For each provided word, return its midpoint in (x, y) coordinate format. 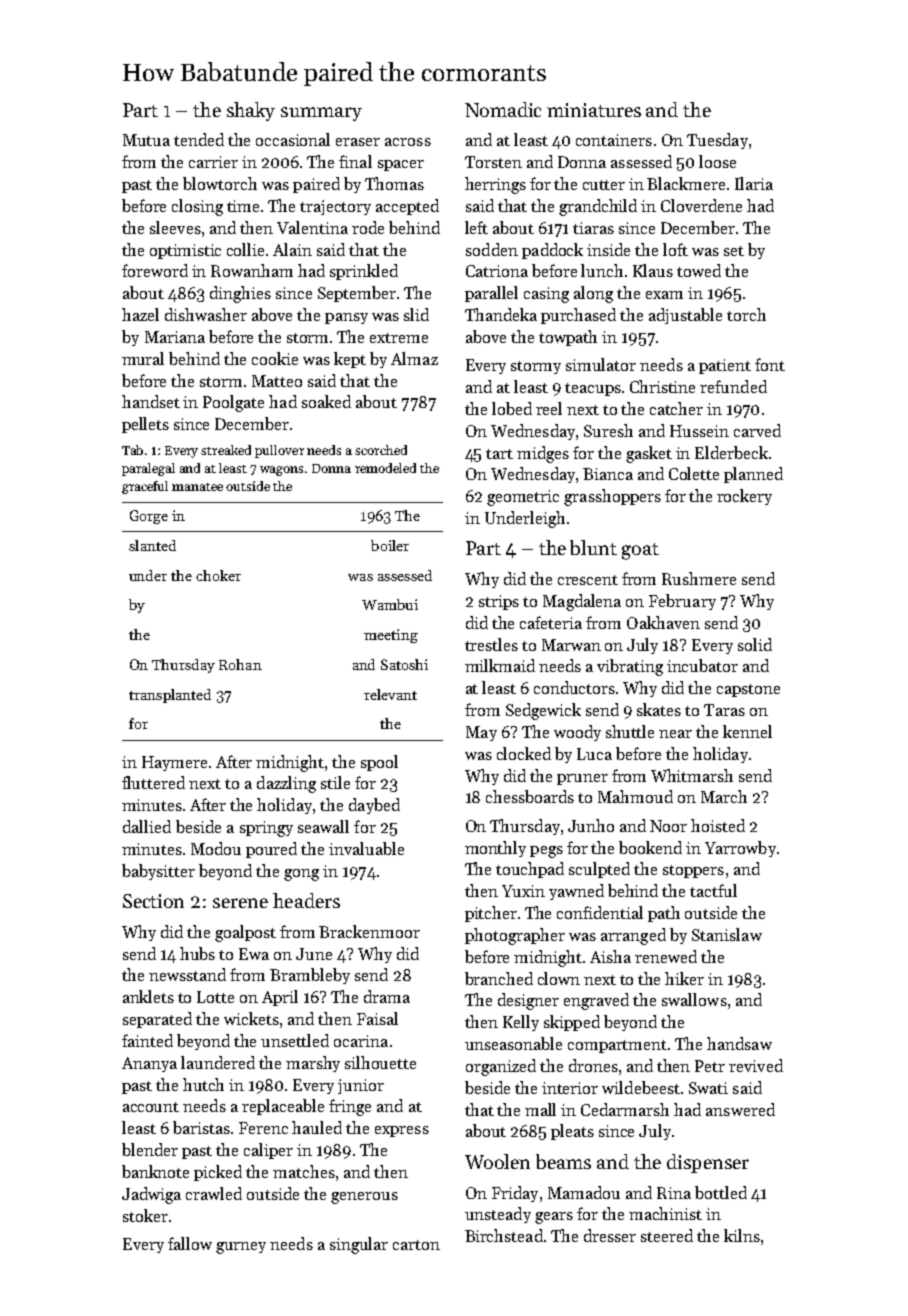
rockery (744, 497)
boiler (390, 545)
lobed (512, 408)
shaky (251, 111)
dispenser (708, 1163)
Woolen (497, 1161)
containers (614, 140)
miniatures (594, 110)
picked (218, 1173)
